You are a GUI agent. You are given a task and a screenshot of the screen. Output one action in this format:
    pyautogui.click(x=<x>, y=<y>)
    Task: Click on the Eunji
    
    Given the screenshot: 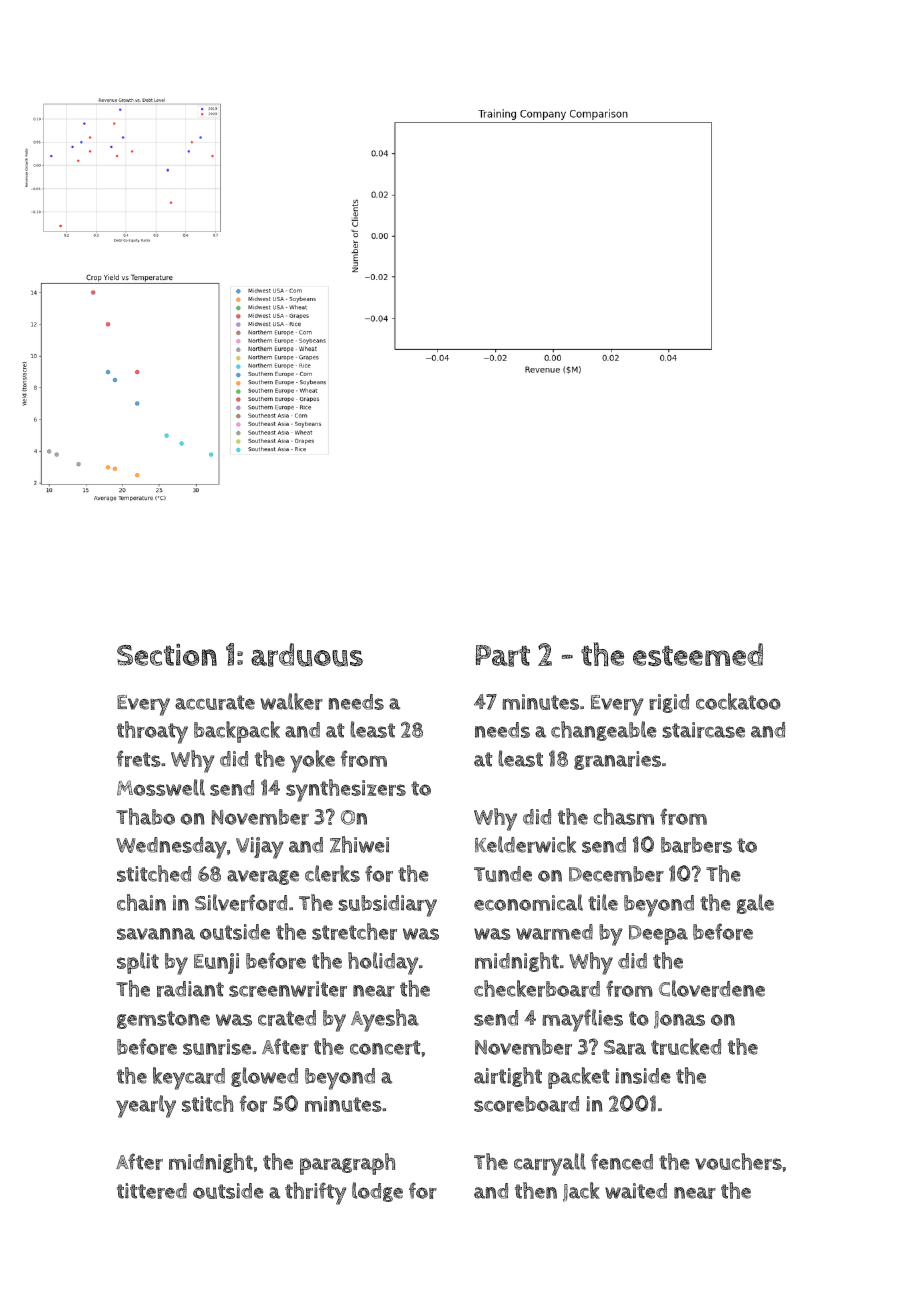 What is the action you would take?
    pyautogui.click(x=216, y=963)
